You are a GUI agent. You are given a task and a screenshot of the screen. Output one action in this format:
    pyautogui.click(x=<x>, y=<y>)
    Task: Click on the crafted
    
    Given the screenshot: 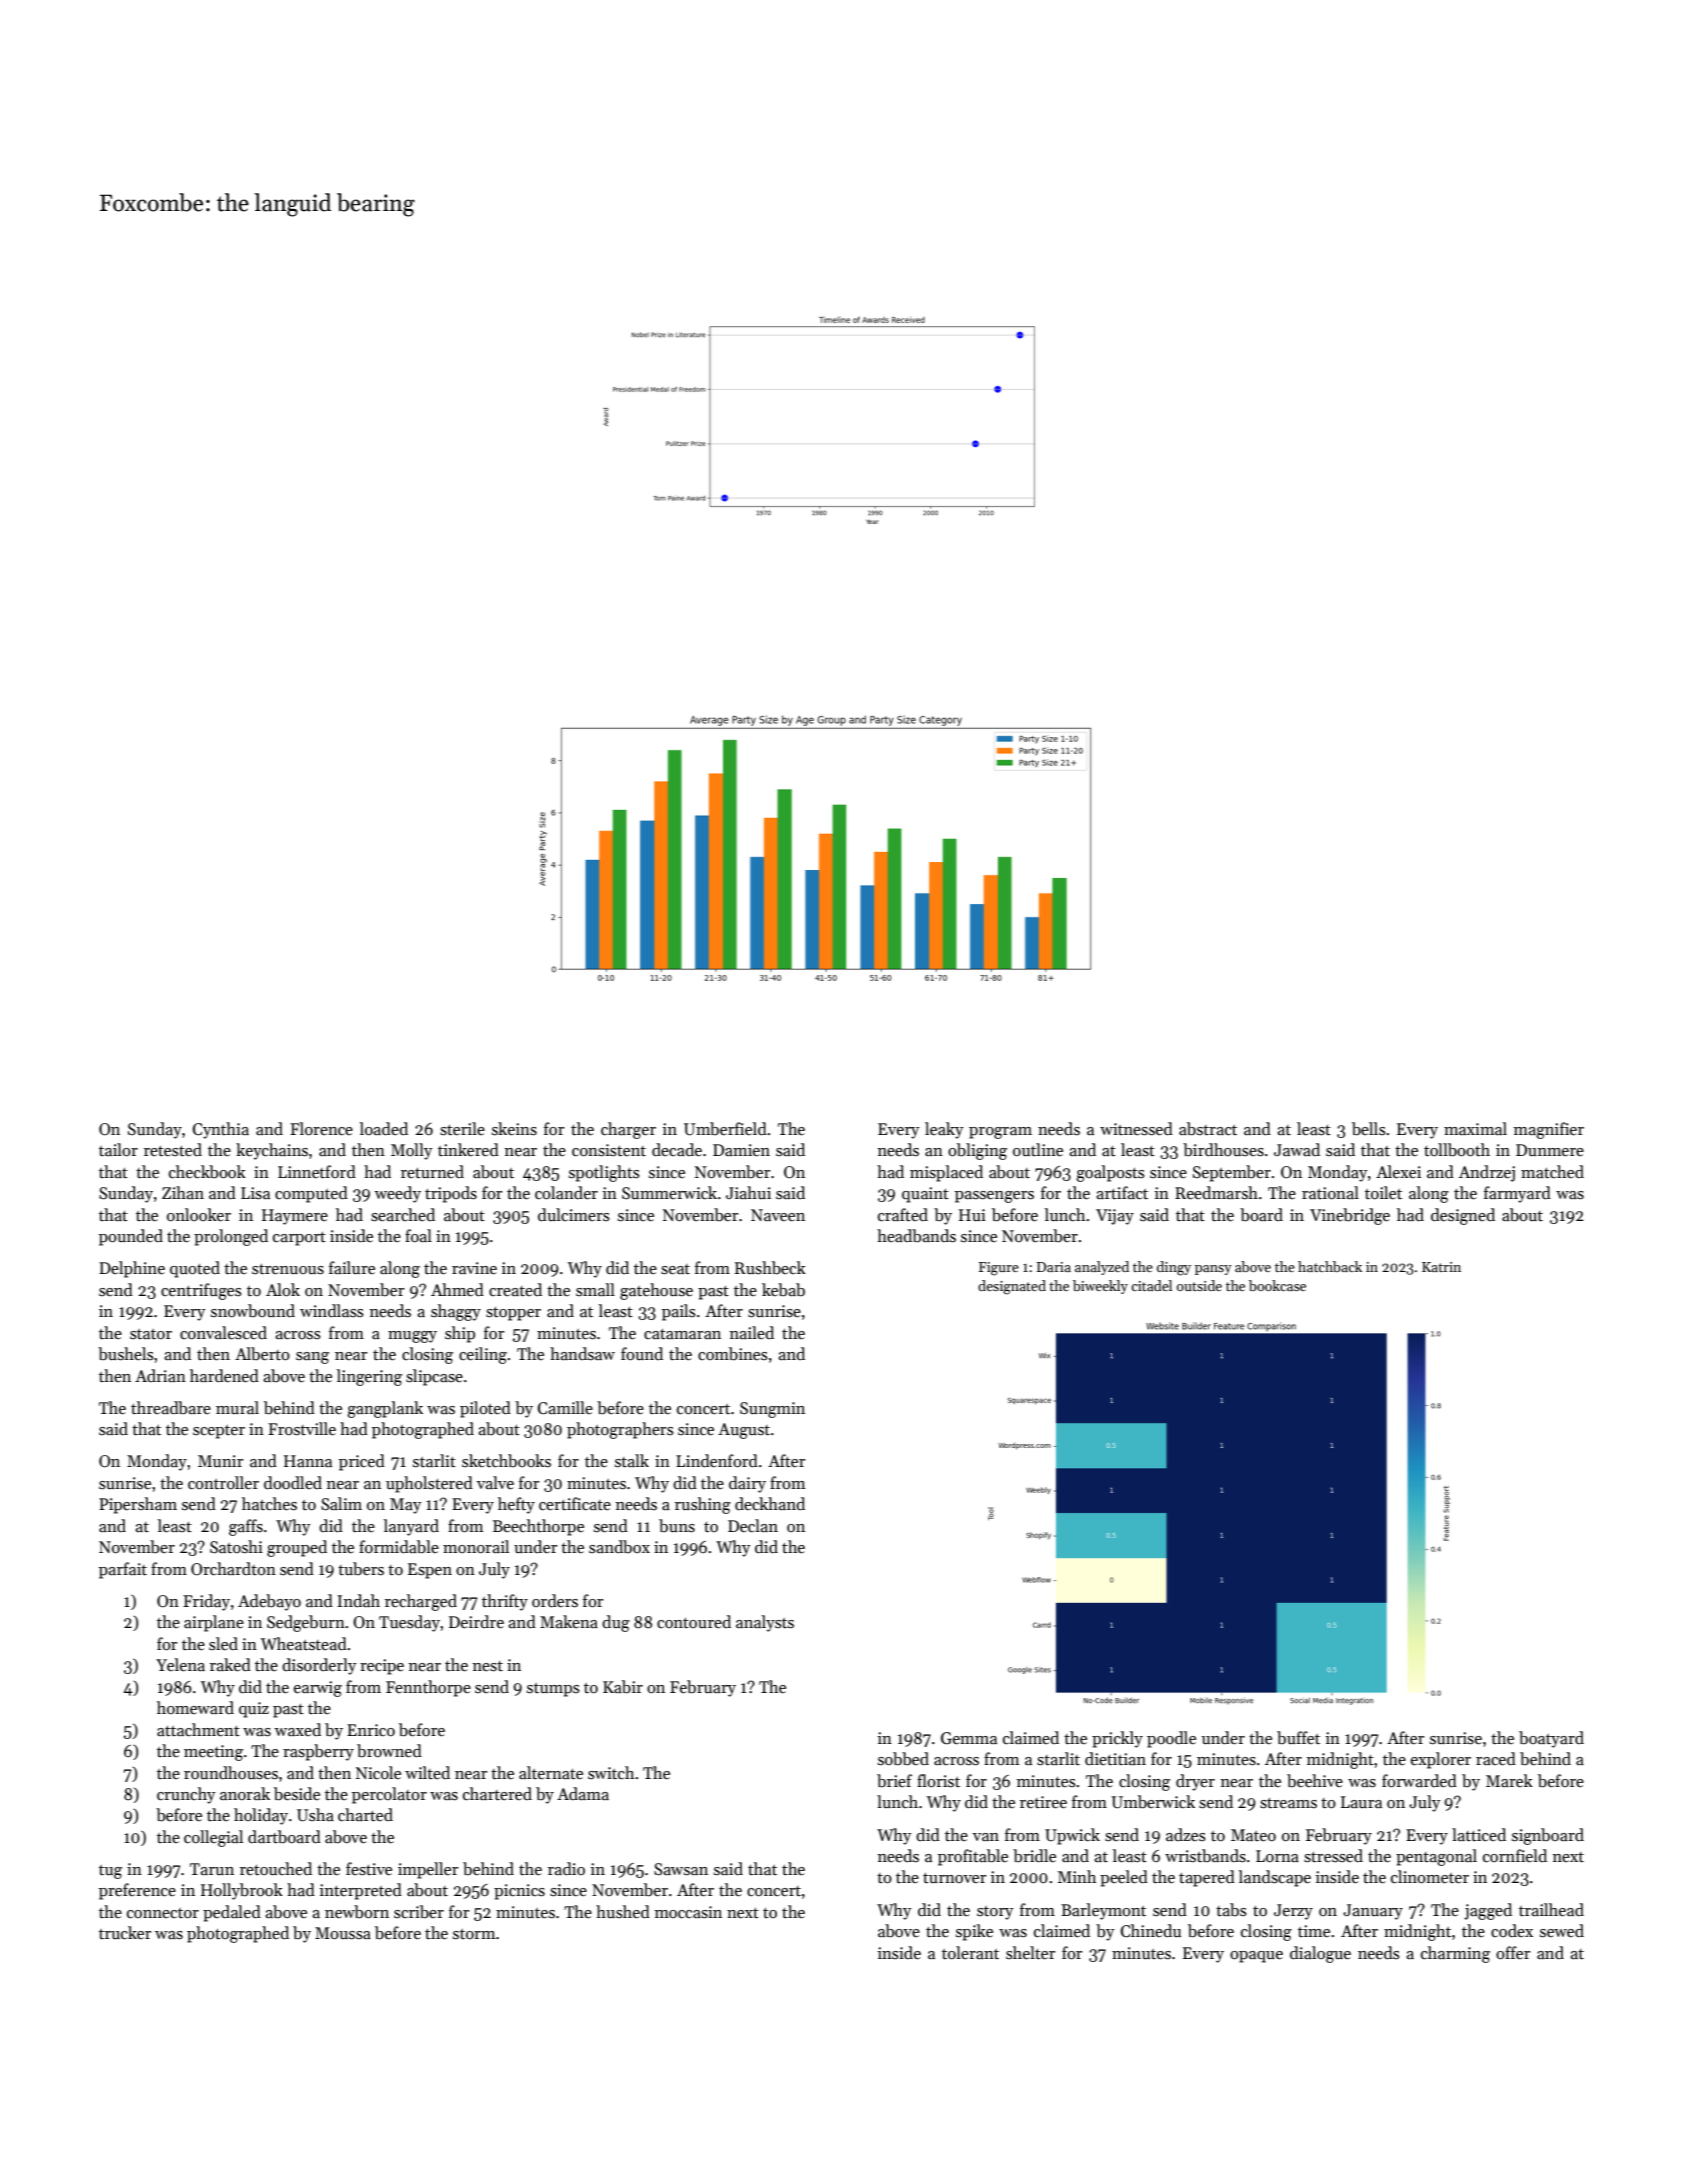 What is the action you would take?
    pyautogui.click(x=903, y=1215)
